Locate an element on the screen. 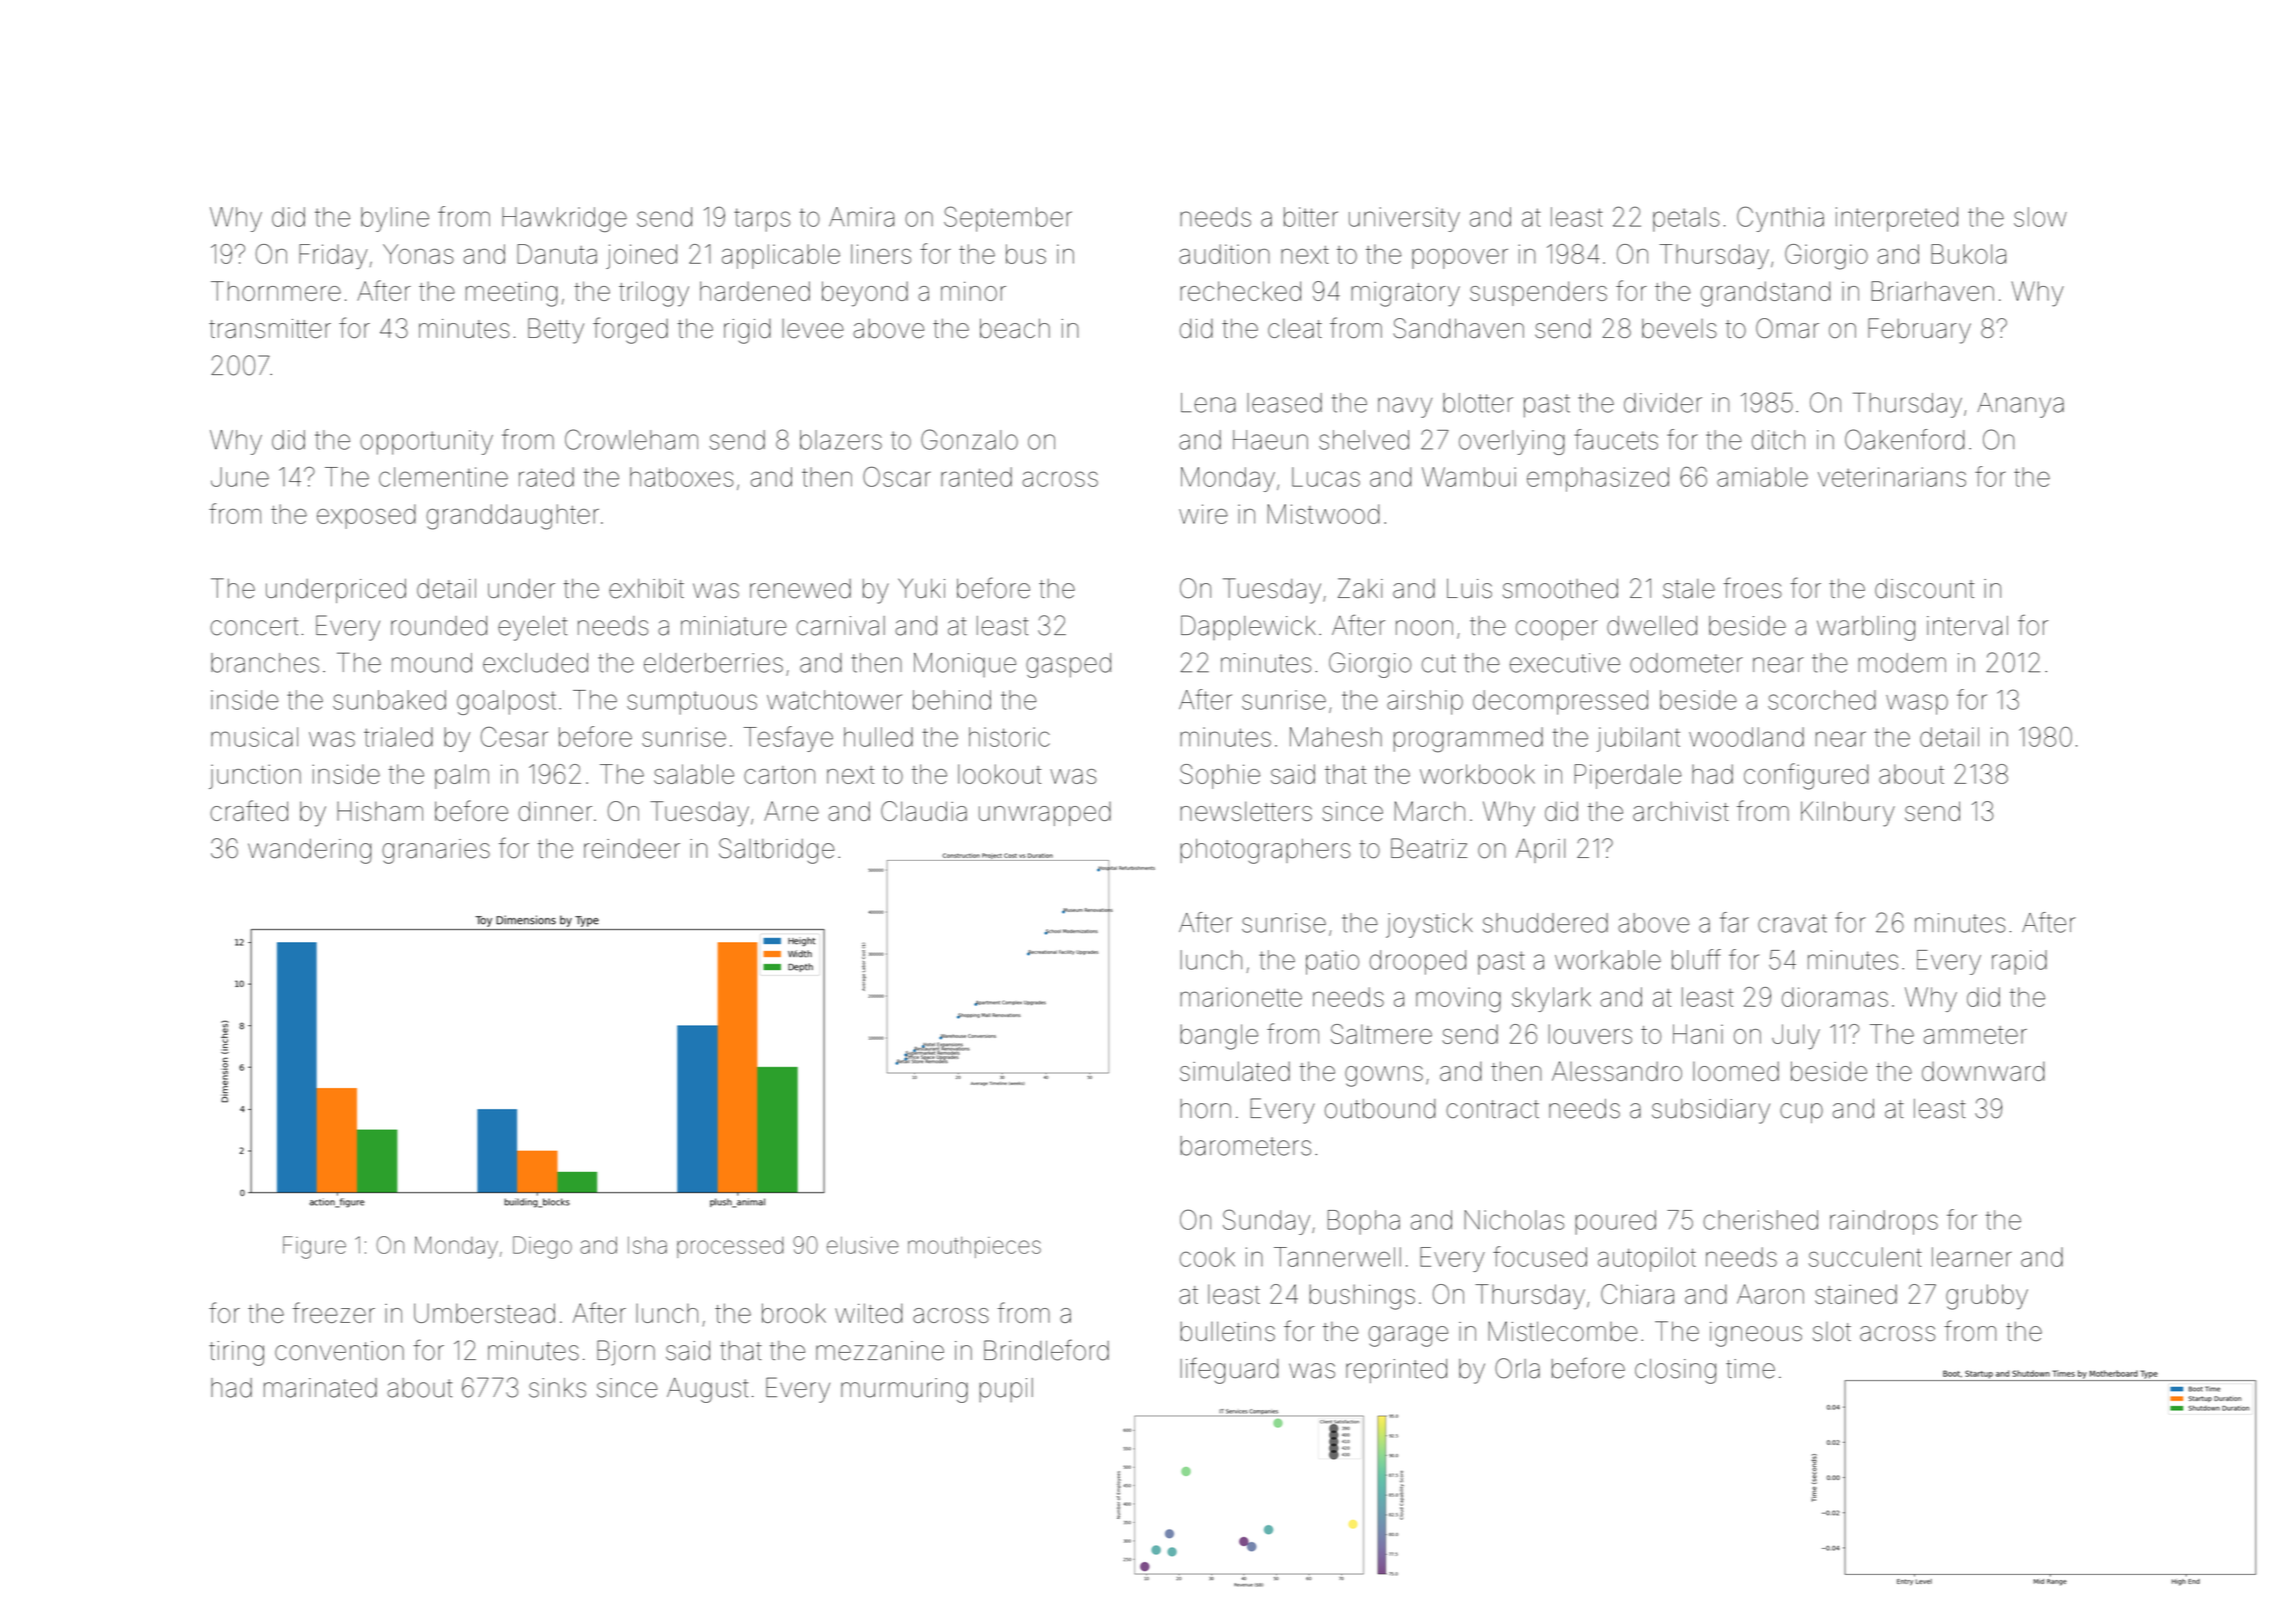  simulated is located at coordinates (1235, 1071).
